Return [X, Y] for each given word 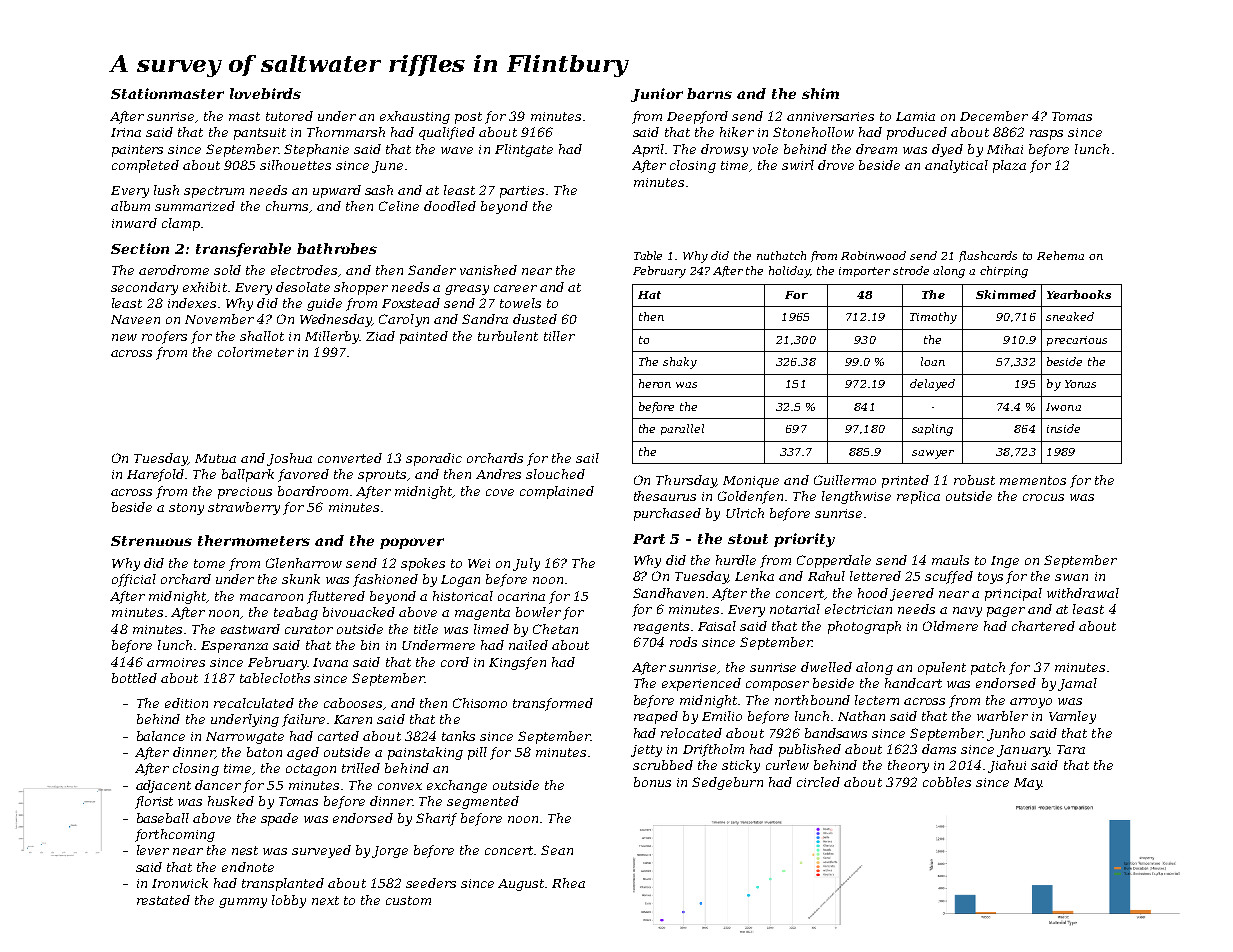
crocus [1043, 497]
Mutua [215, 458]
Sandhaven [668, 593]
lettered [875, 576]
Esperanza [234, 647]
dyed [947, 150]
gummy [243, 903]
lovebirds [265, 93]
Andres [498, 474]
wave [457, 150]
